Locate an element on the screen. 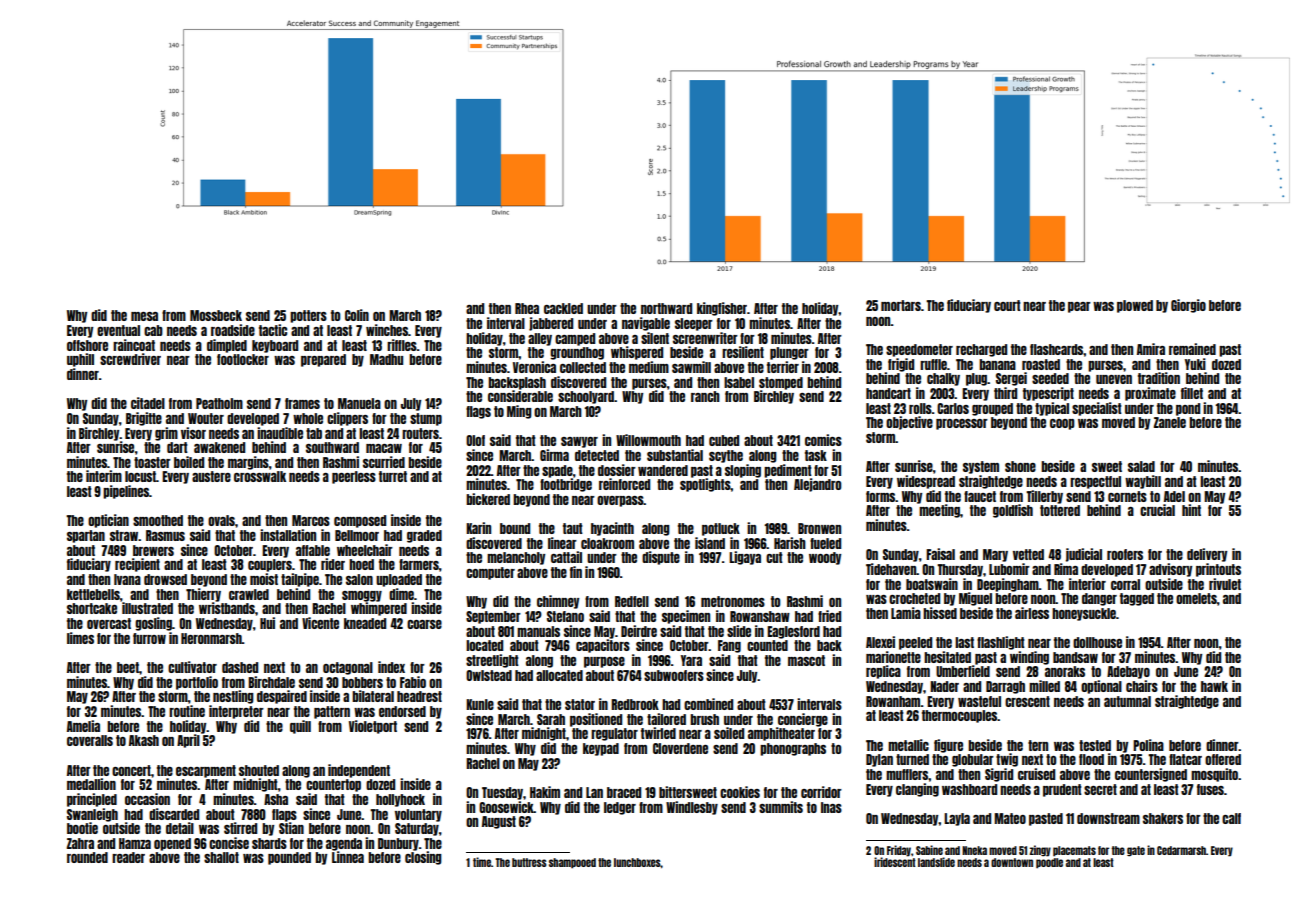 The image size is (1308, 924). cackled is located at coordinates (563, 308).
